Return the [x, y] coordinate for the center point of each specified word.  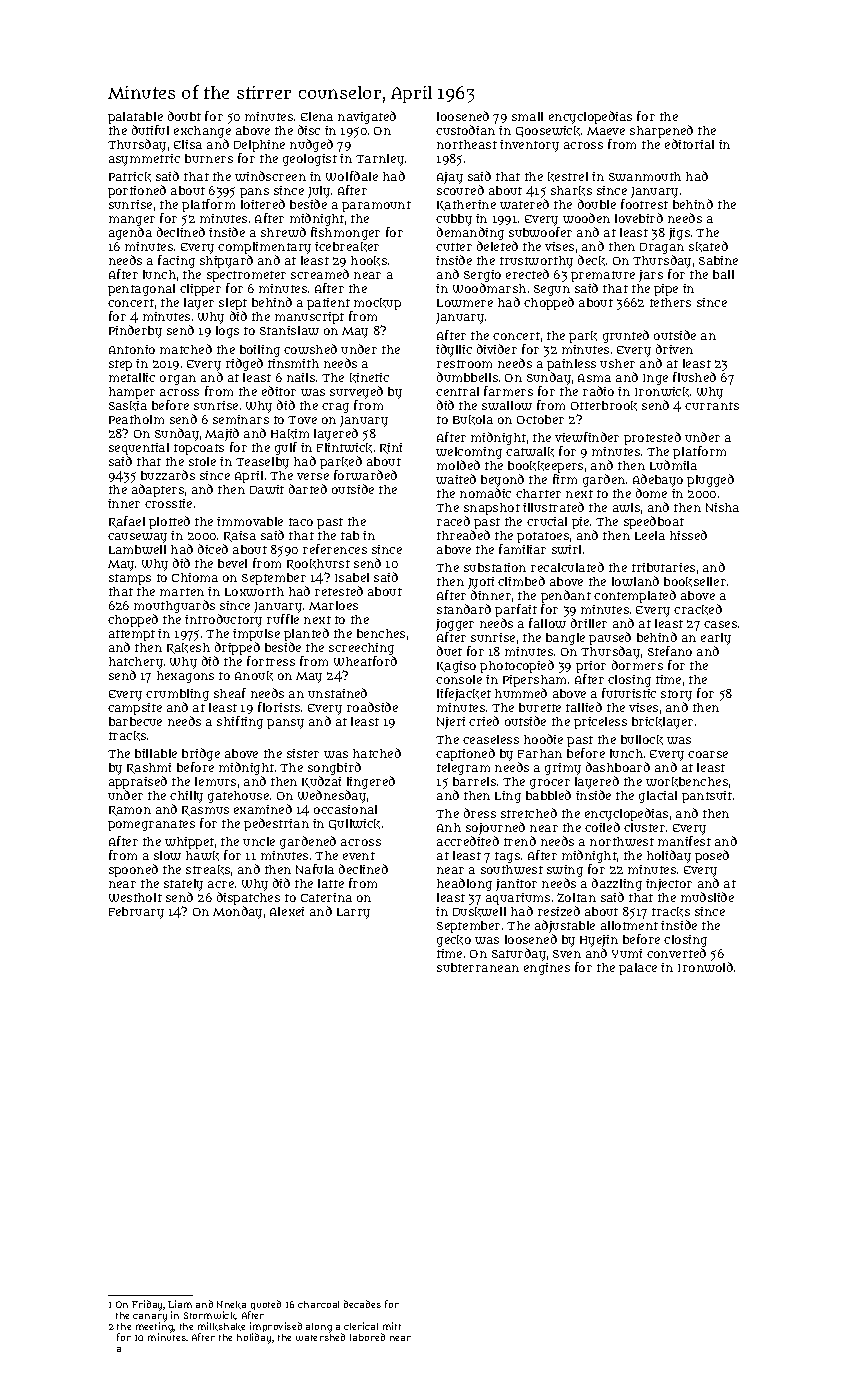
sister [303, 753]
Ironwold [705, 967]
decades [362, 1304]
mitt [392, 1326]
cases [720, 624]
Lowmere [465, 303]
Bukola [473, 420]
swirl [566, 549]
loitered [263, 204]
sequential [139, 449]
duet [449, 651]
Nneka [231, 1305]
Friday [148, 1305]
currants [712, 406]
